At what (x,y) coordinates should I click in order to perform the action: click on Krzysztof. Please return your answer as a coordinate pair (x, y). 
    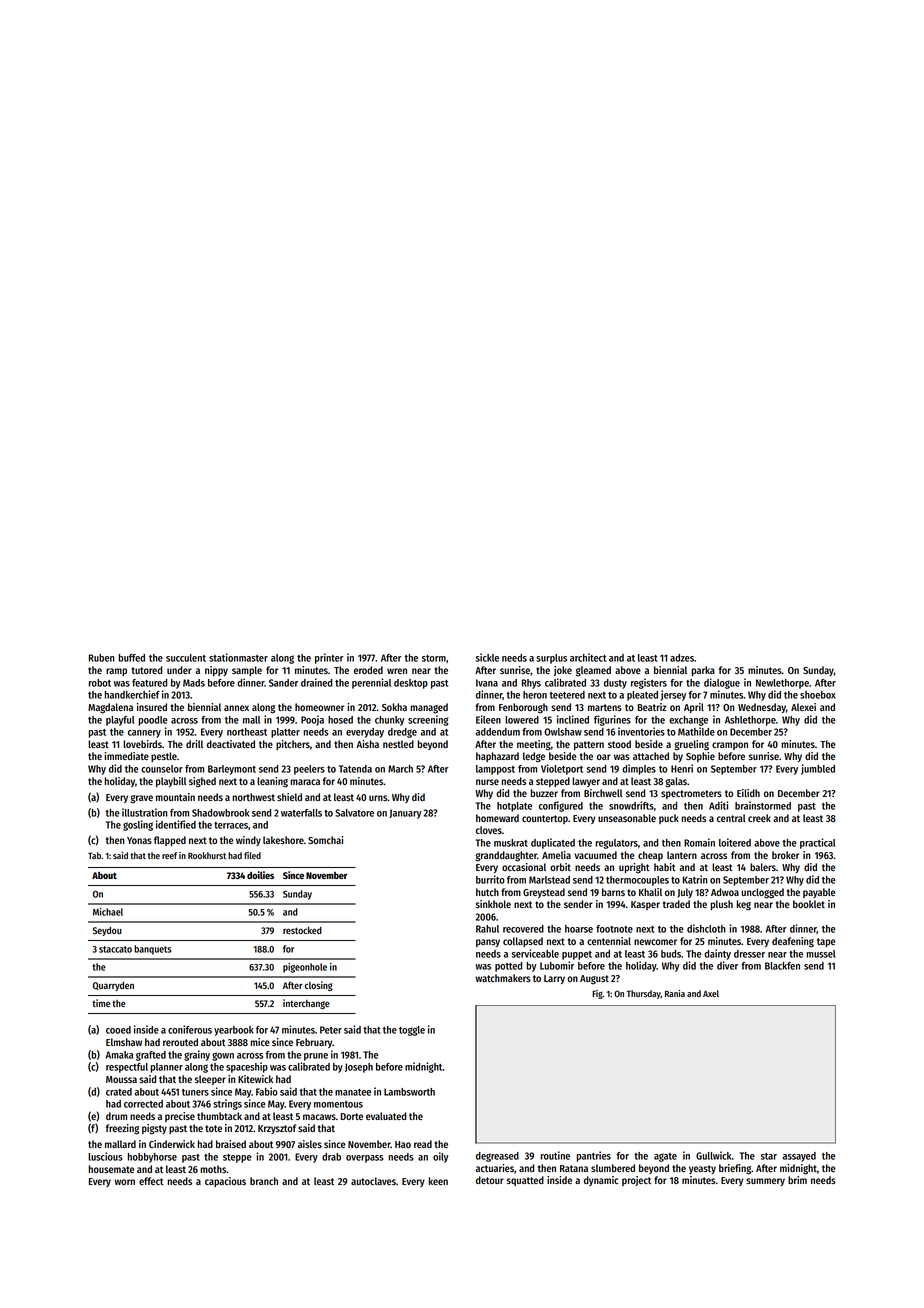
    Looking at the image, I should click on (277, 1129).
